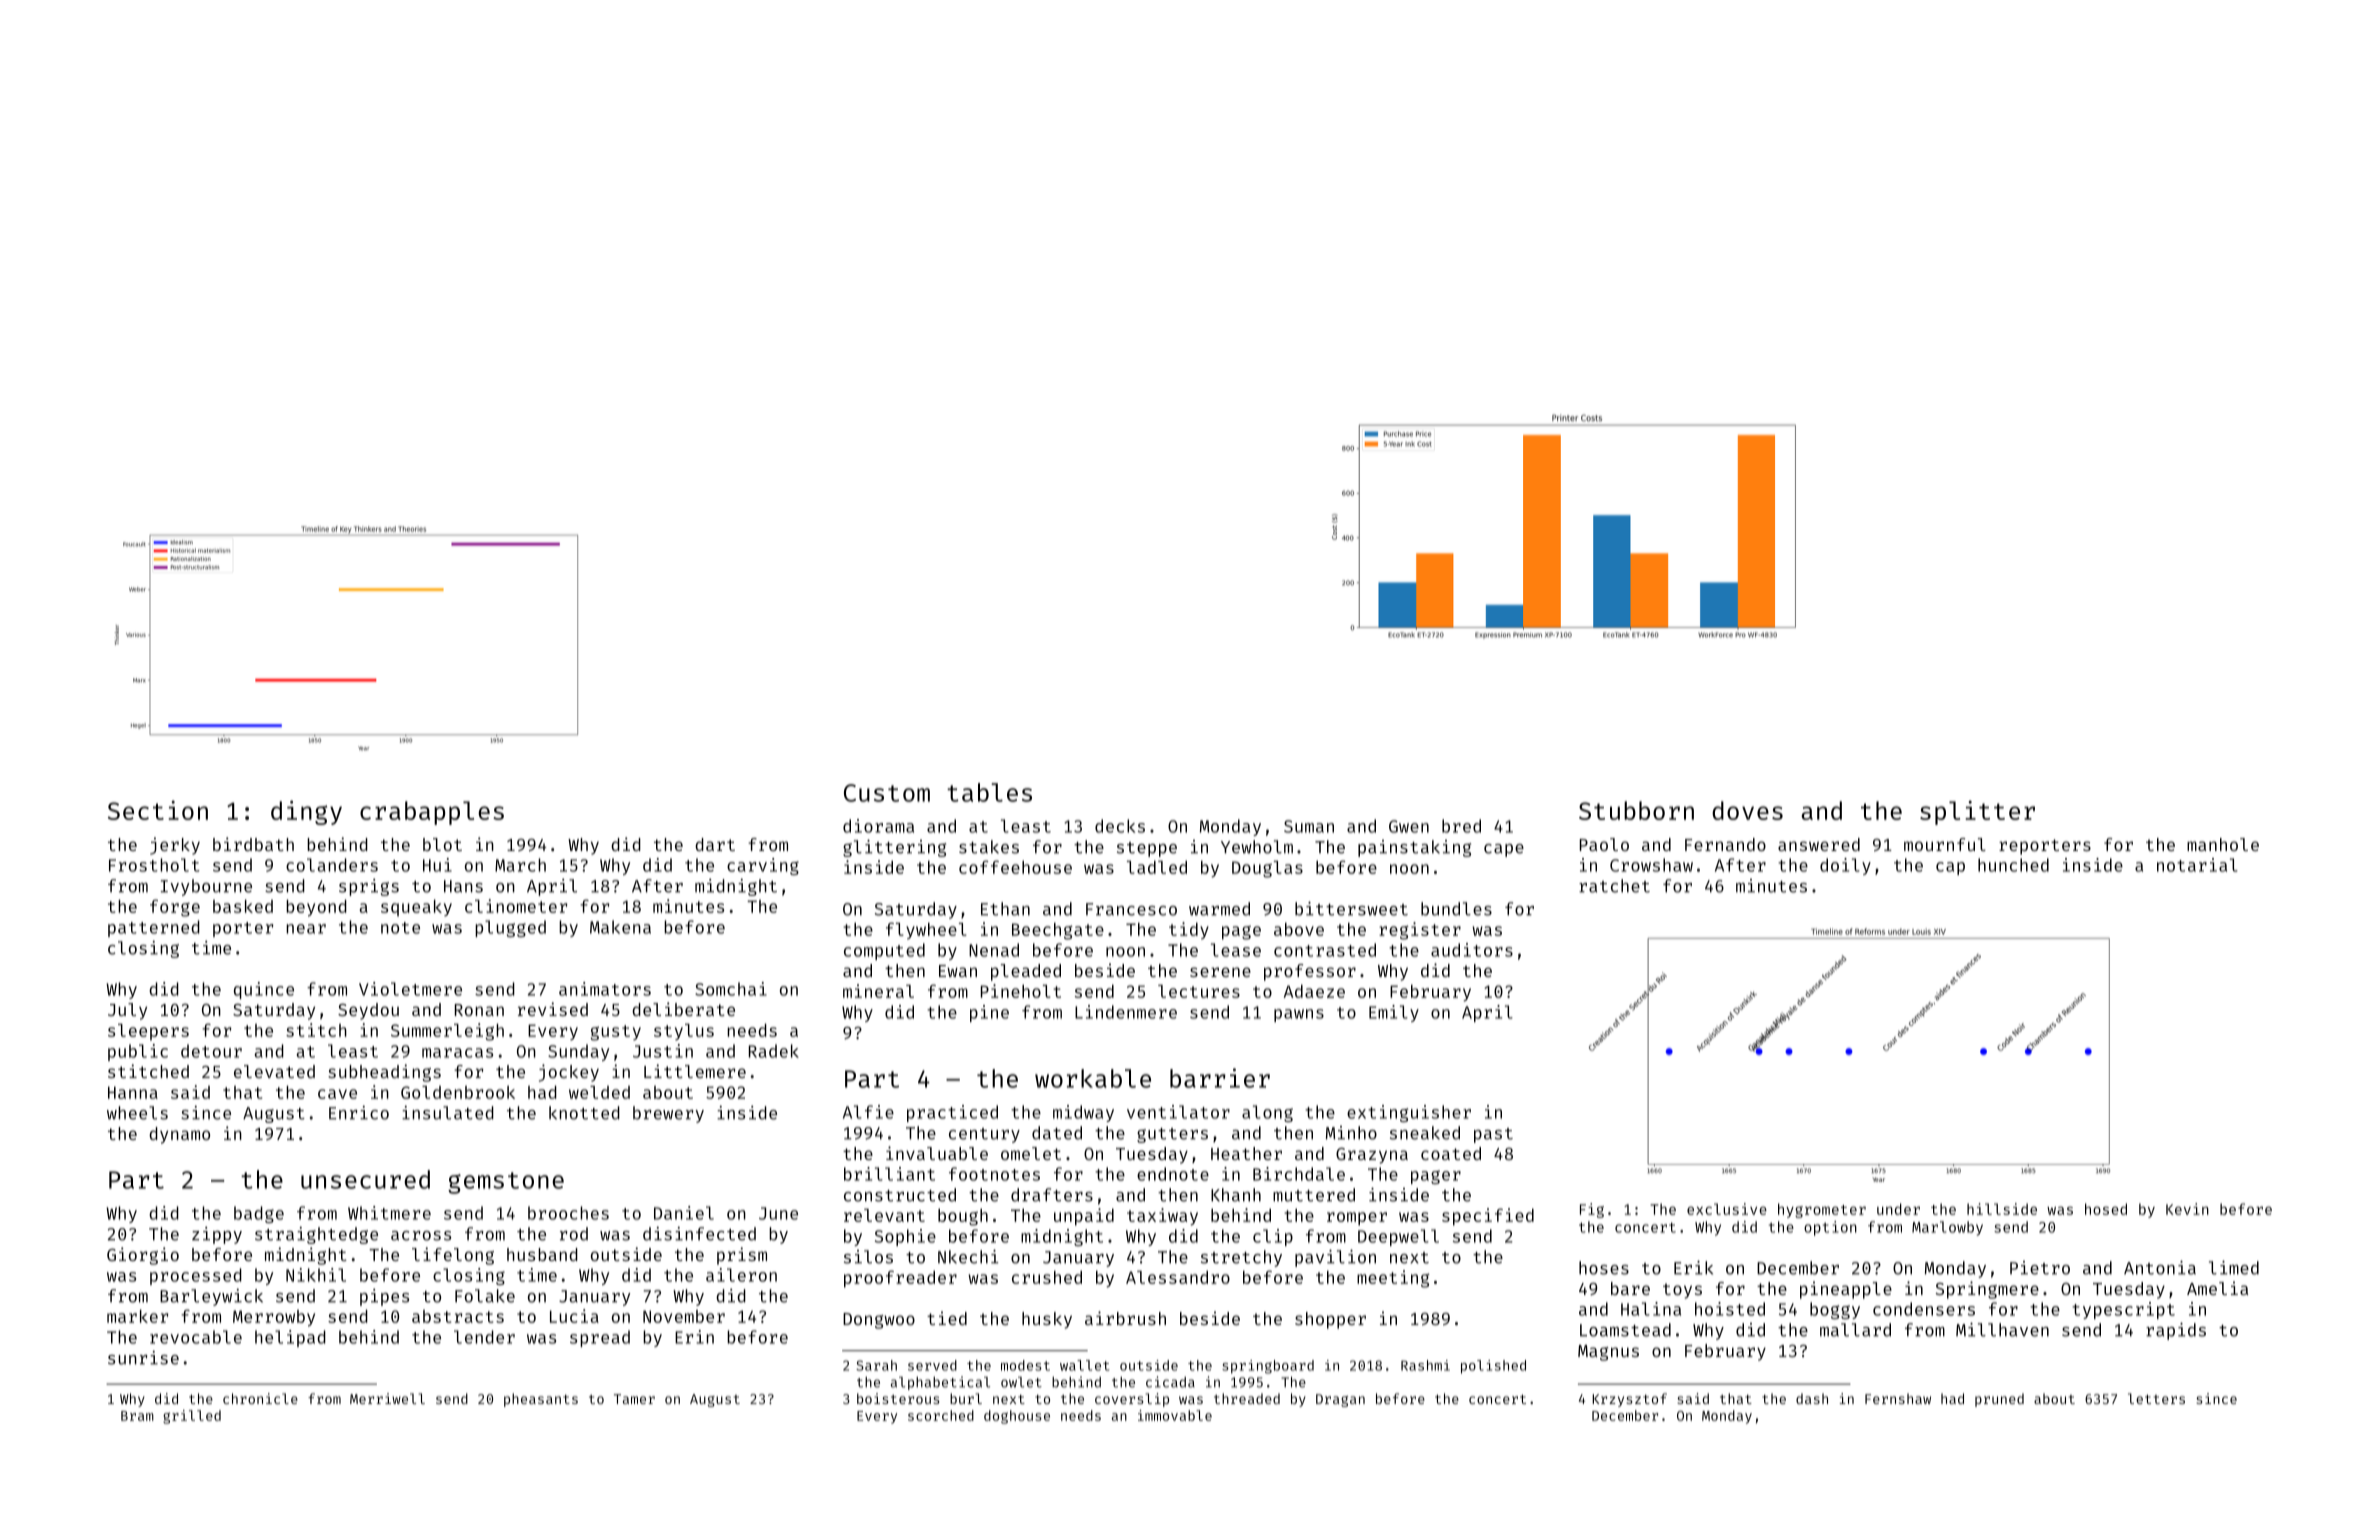  I want to click on subheadings, so click(384, 1073).
